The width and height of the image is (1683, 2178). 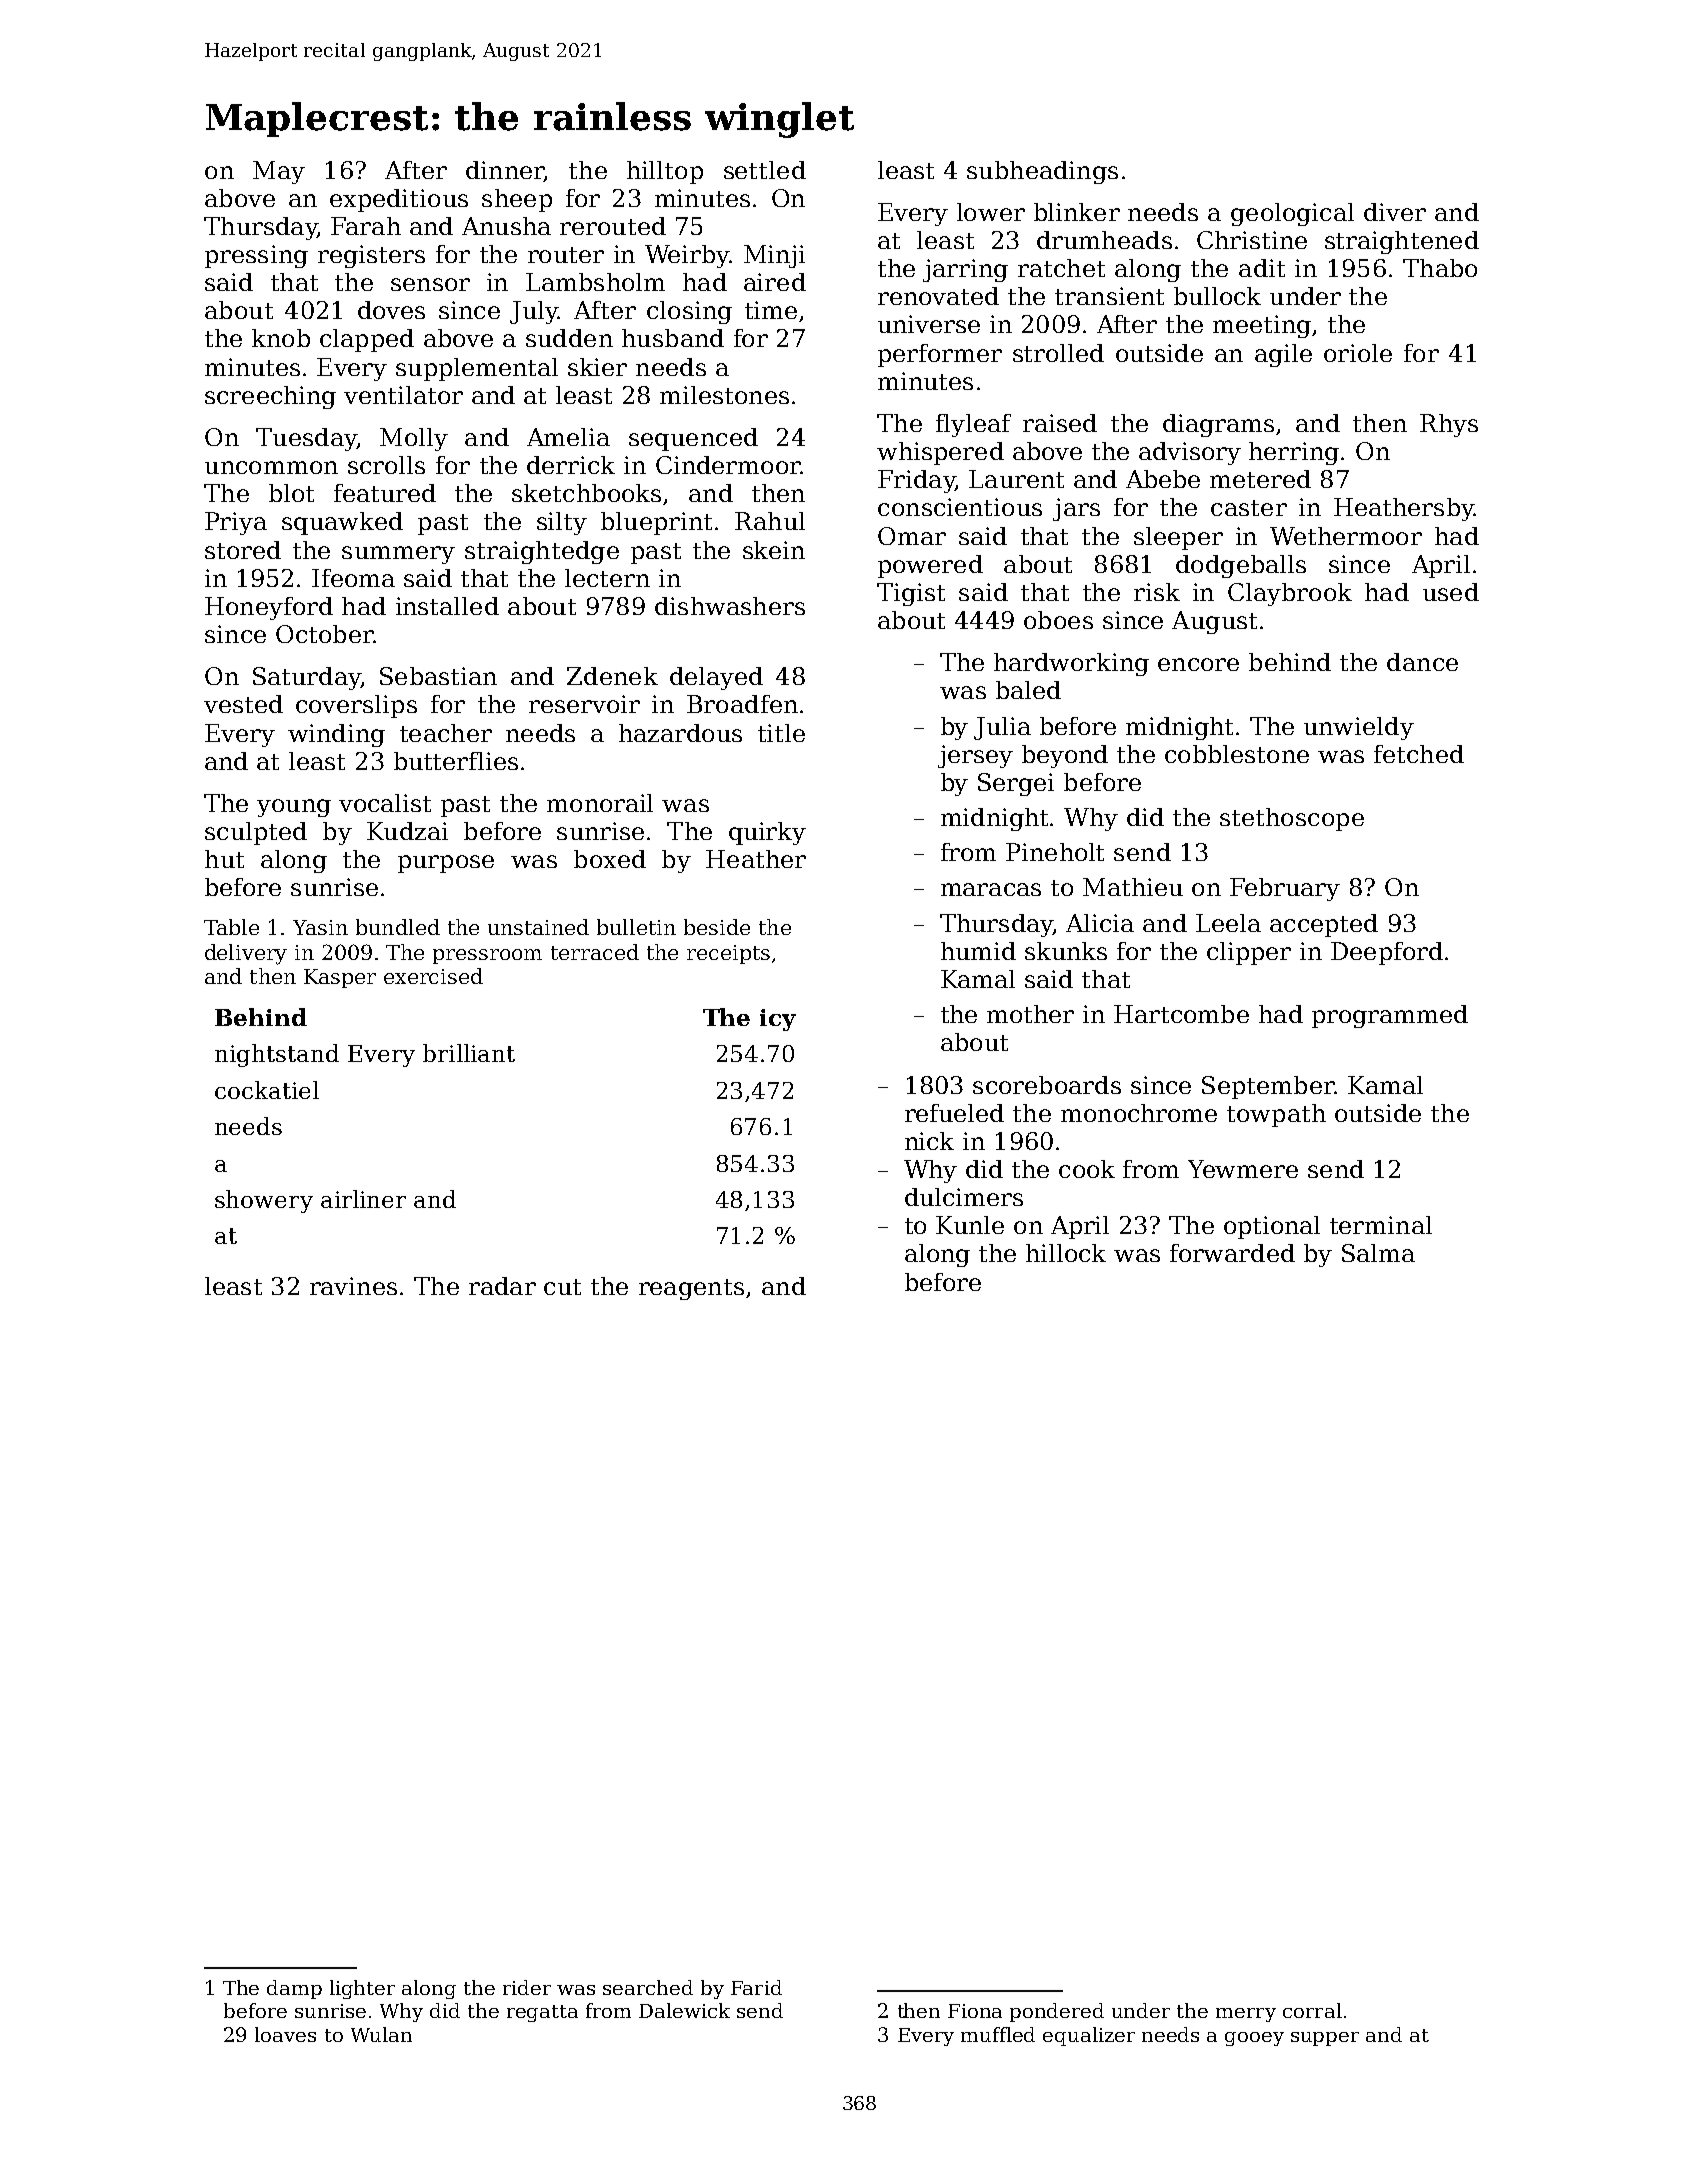 What do you see at coordinates (689, 312) in the image?
I see `closing` at bounding box center [689, 312].
